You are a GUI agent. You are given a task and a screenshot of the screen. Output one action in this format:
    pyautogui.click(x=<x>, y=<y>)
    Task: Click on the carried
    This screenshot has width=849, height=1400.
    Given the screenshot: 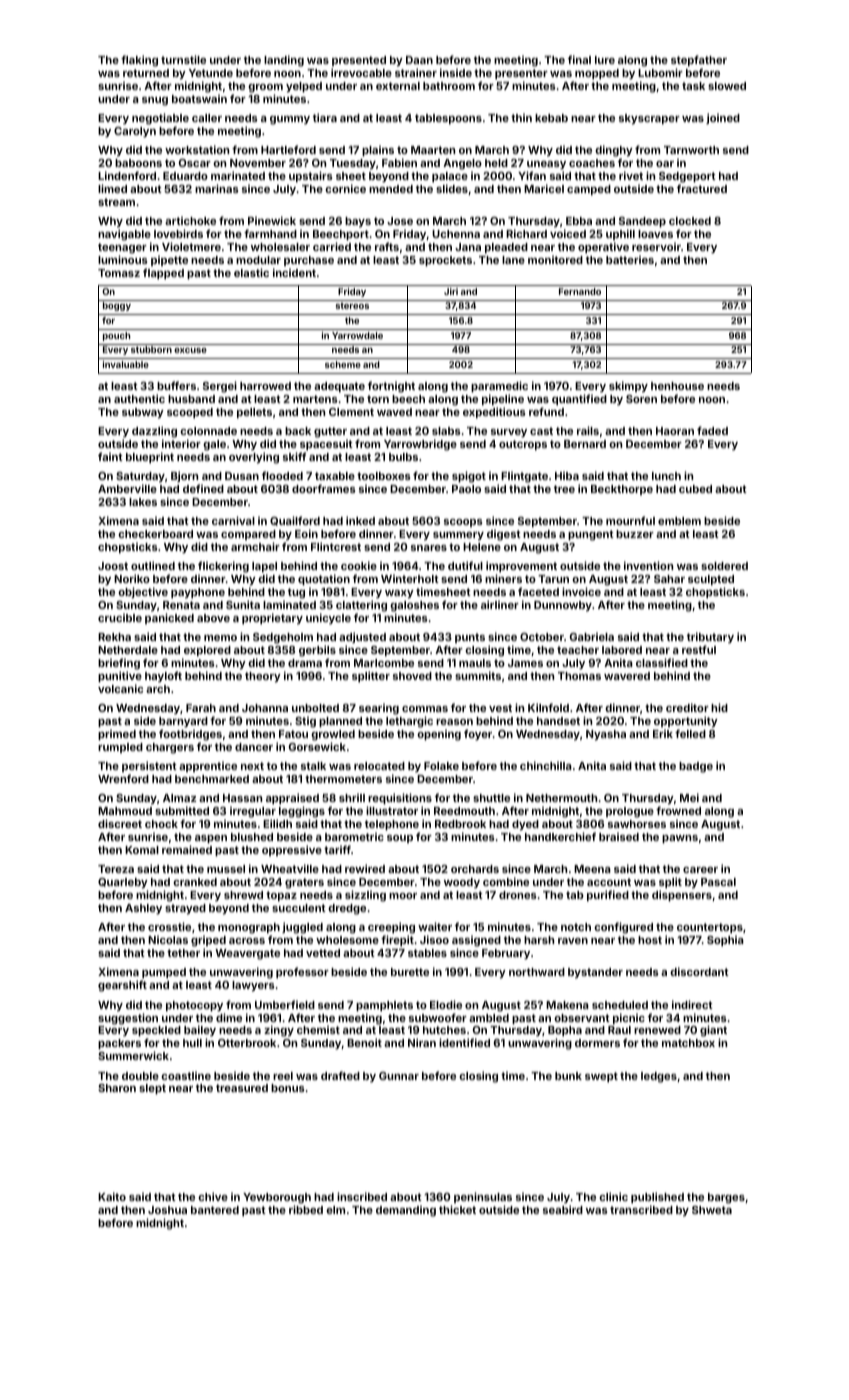 What is the action you would take?
    pyautogui.click(x=332, y=246)
